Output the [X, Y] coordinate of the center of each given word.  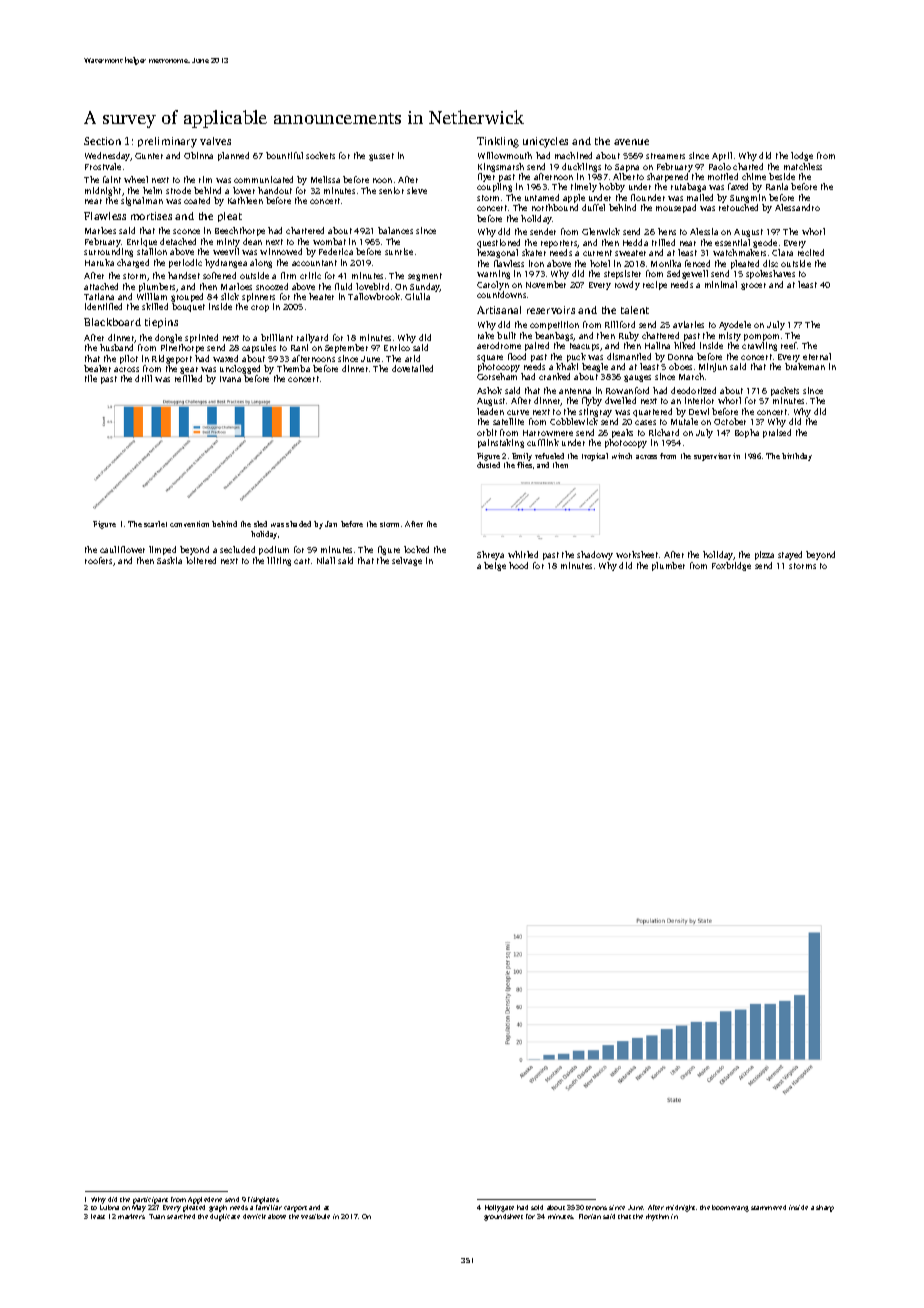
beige [495, 566]
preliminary [167, 142]
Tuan [157, 1216]
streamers [665, 156]
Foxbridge [731, 566]
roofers [98, 560]
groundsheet [503, 1217]
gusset [381, 157]
